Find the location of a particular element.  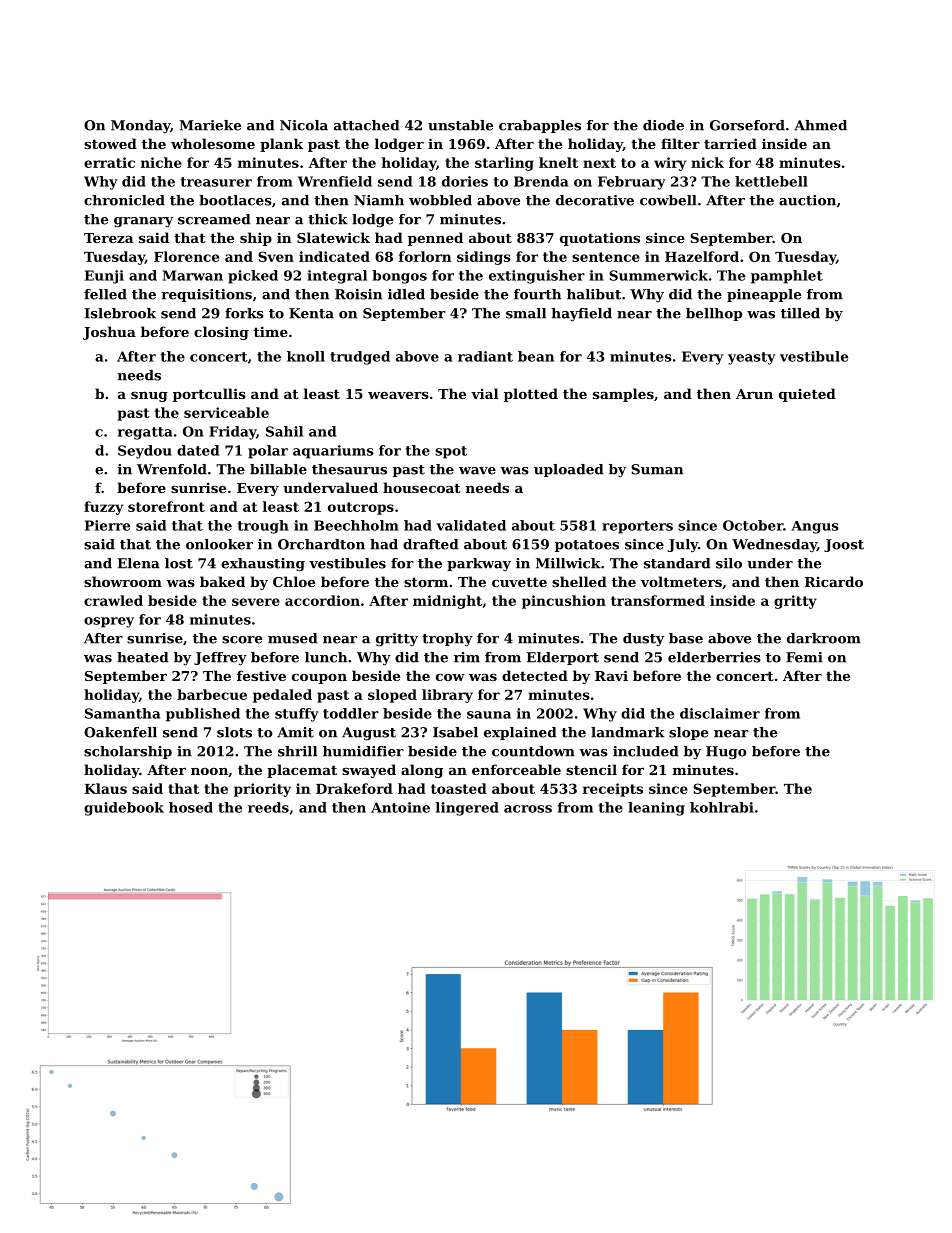

quieted is located at coordinates (807, 395).
